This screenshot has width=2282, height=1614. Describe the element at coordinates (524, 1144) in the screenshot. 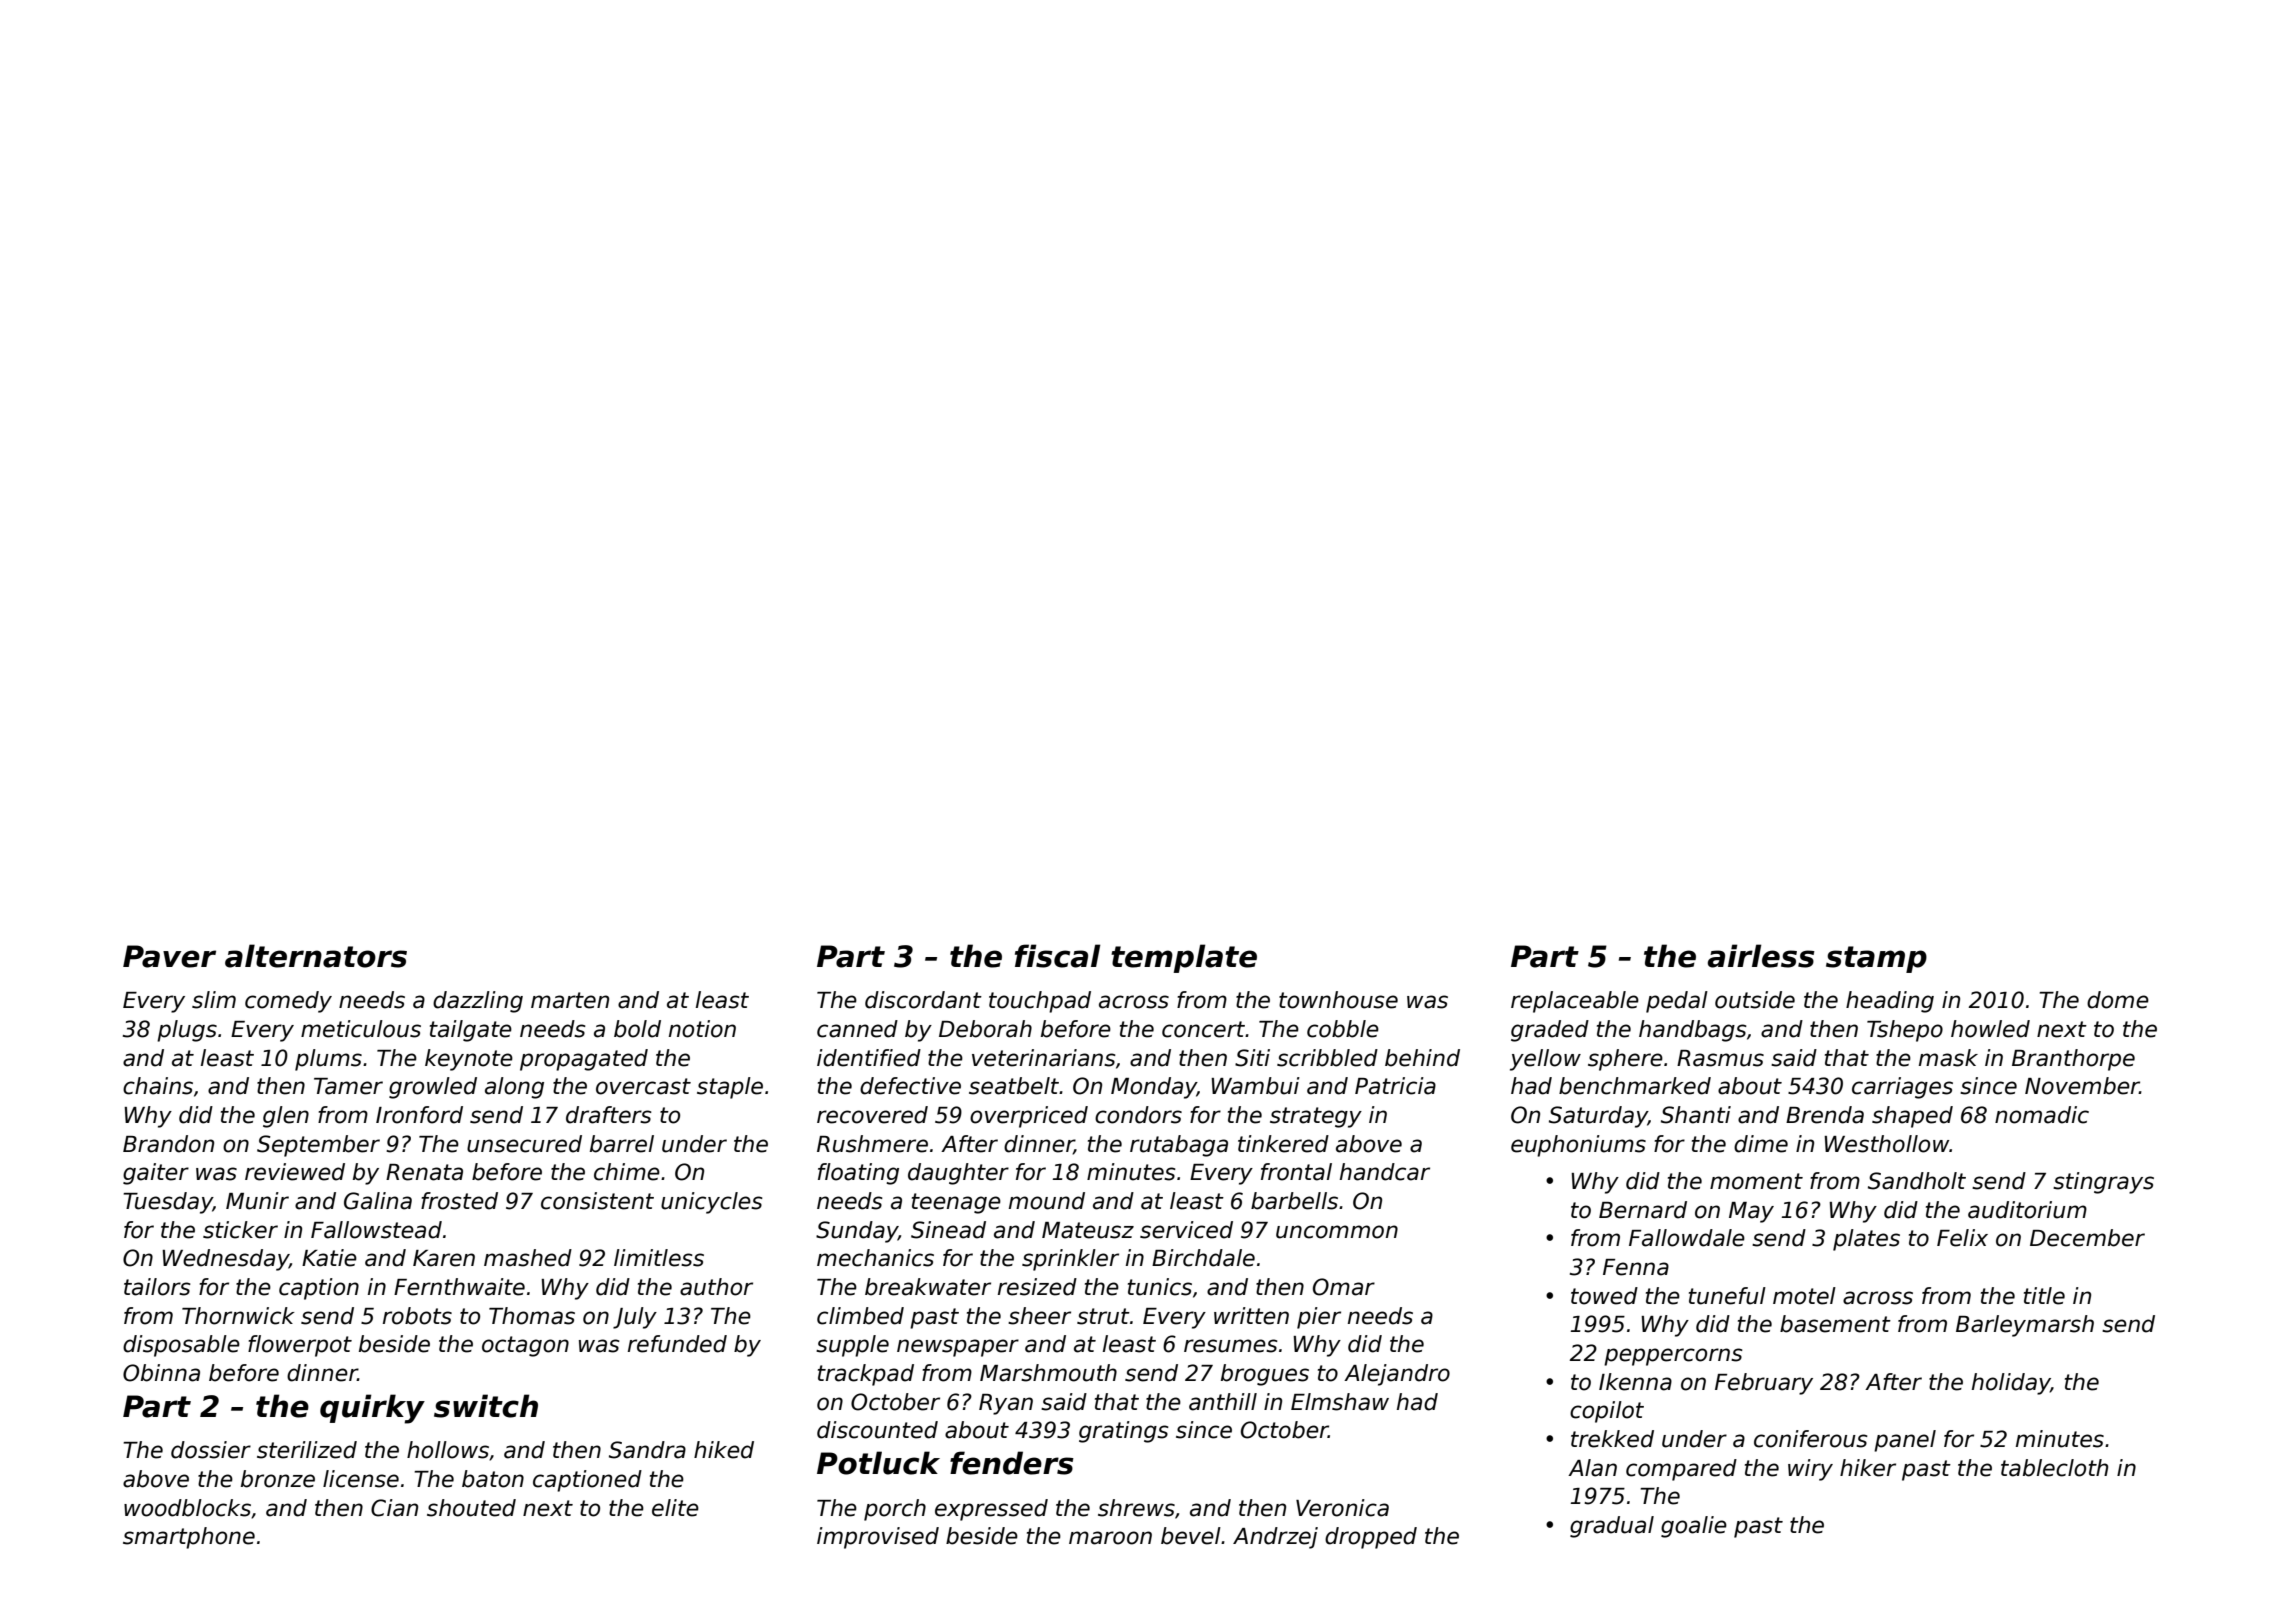

I see `unsecured` at that location.
